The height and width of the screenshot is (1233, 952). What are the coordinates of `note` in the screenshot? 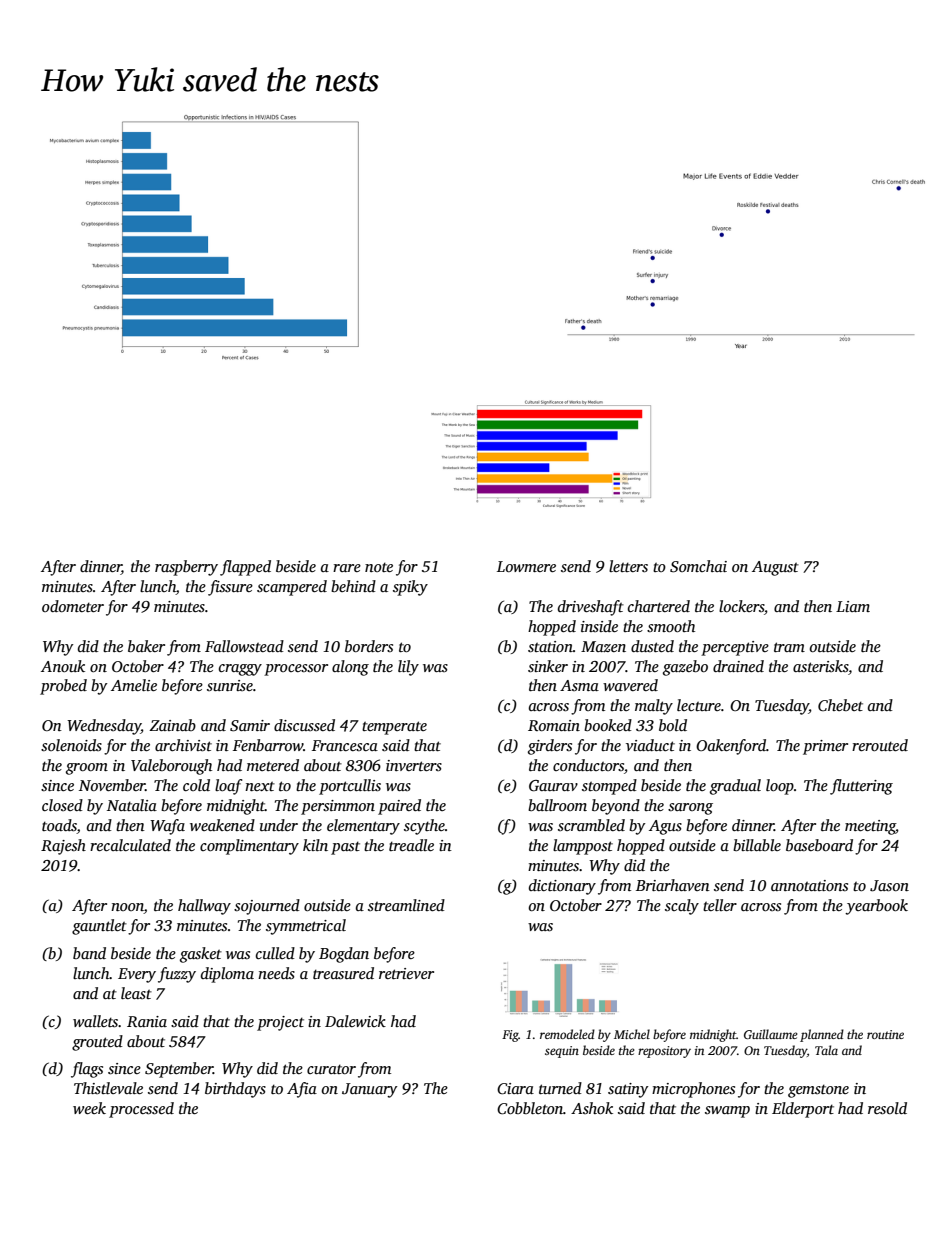 It's located at (379, 567).
